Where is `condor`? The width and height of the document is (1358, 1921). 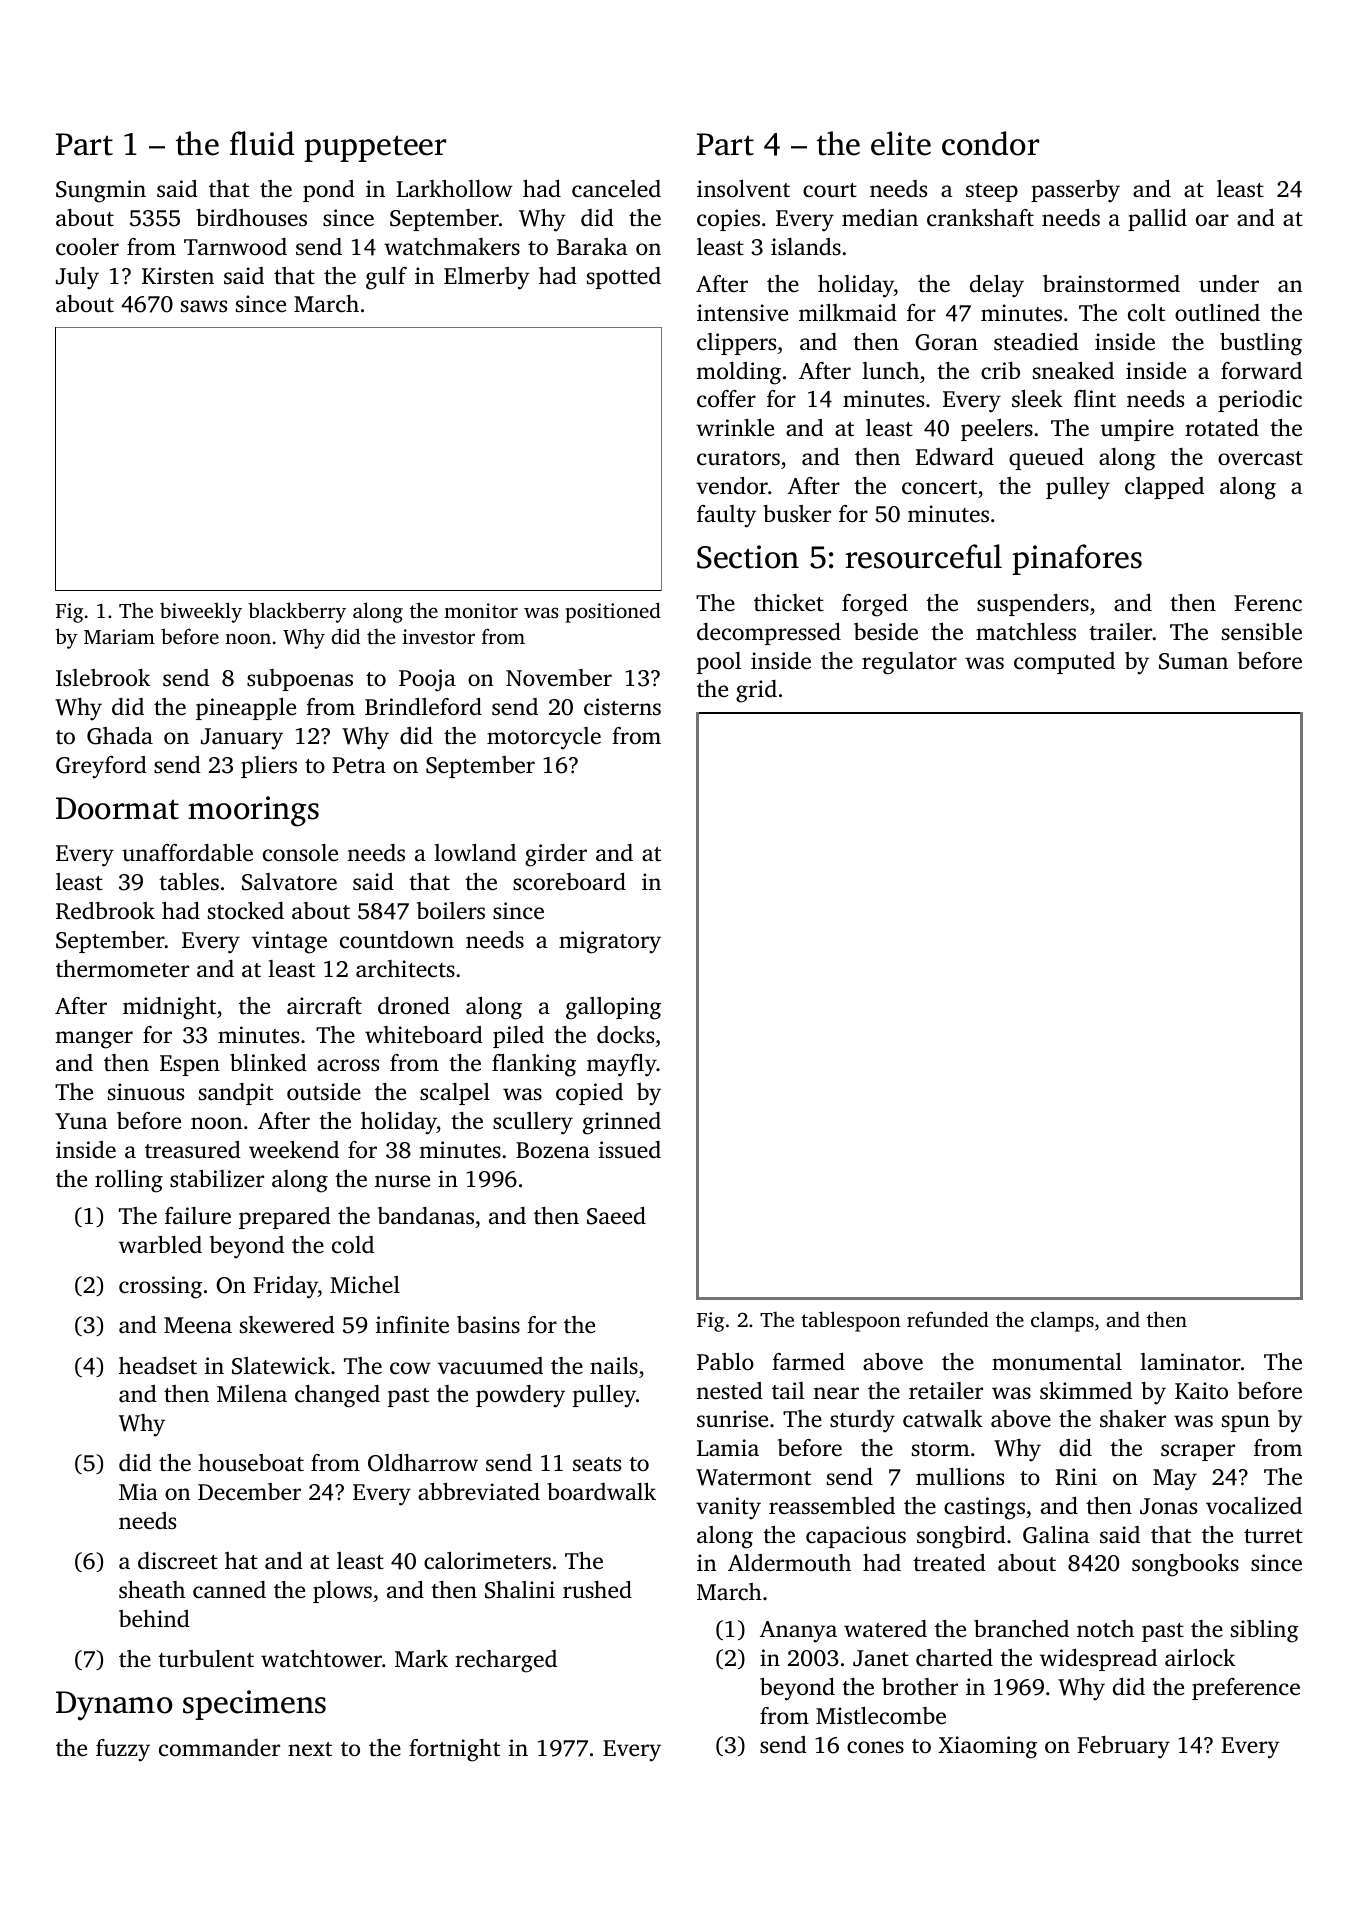
condor is located at coordinates (990, 143).
